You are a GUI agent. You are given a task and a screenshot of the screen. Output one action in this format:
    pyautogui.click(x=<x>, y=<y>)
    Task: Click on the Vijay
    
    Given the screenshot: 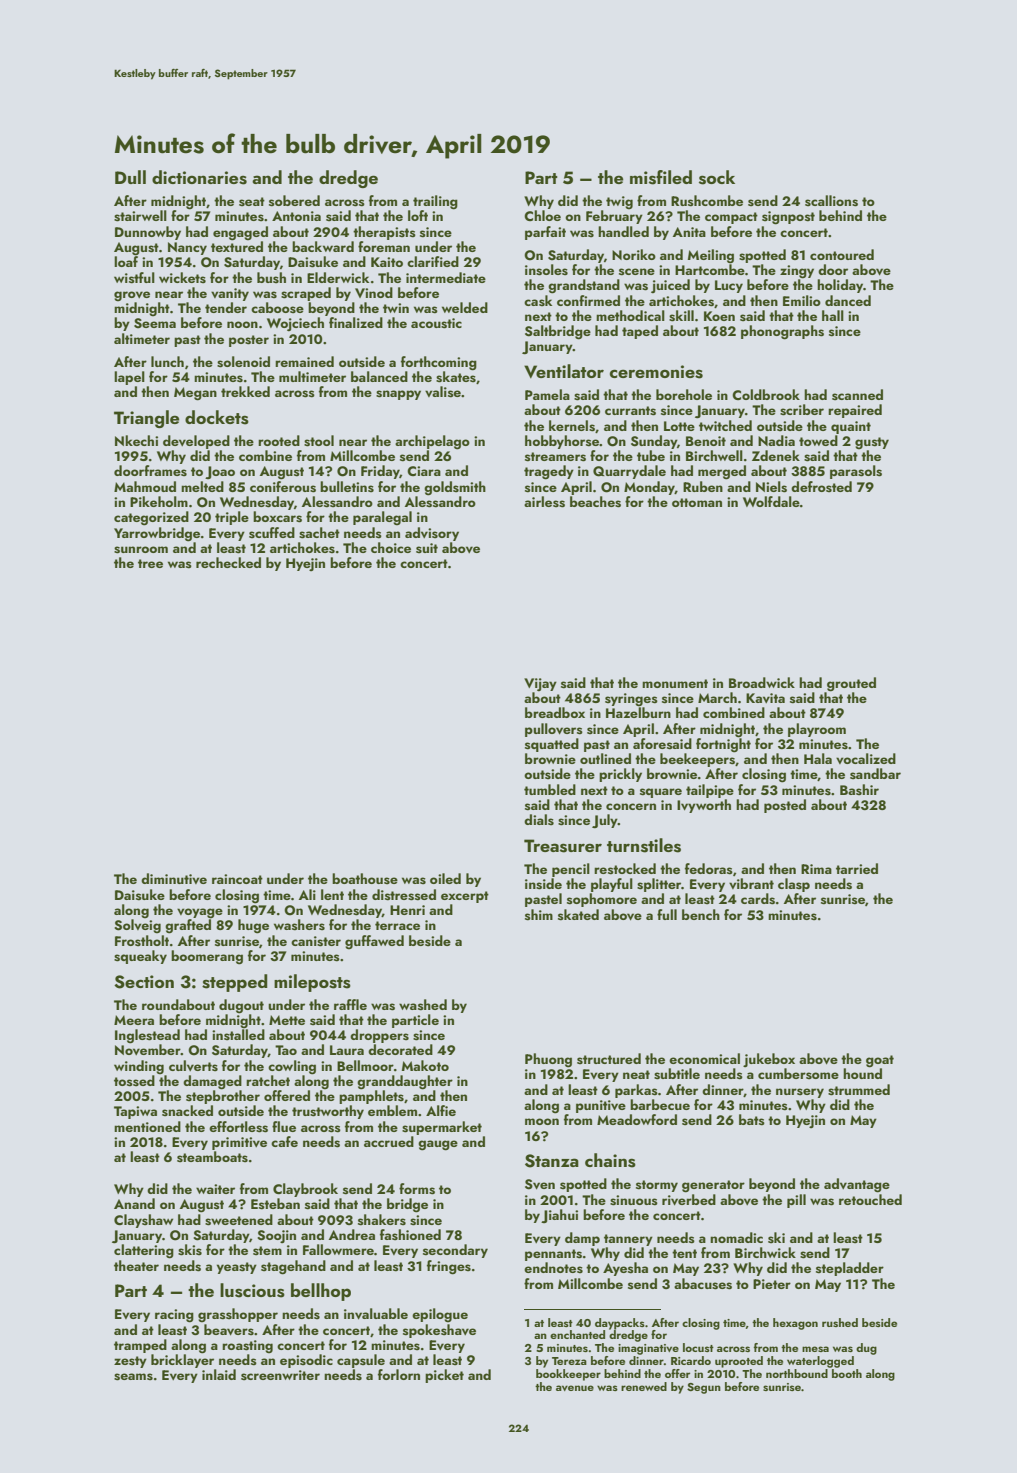 What is the action you would take?
    pyautogui.click(x=540, y=684)
